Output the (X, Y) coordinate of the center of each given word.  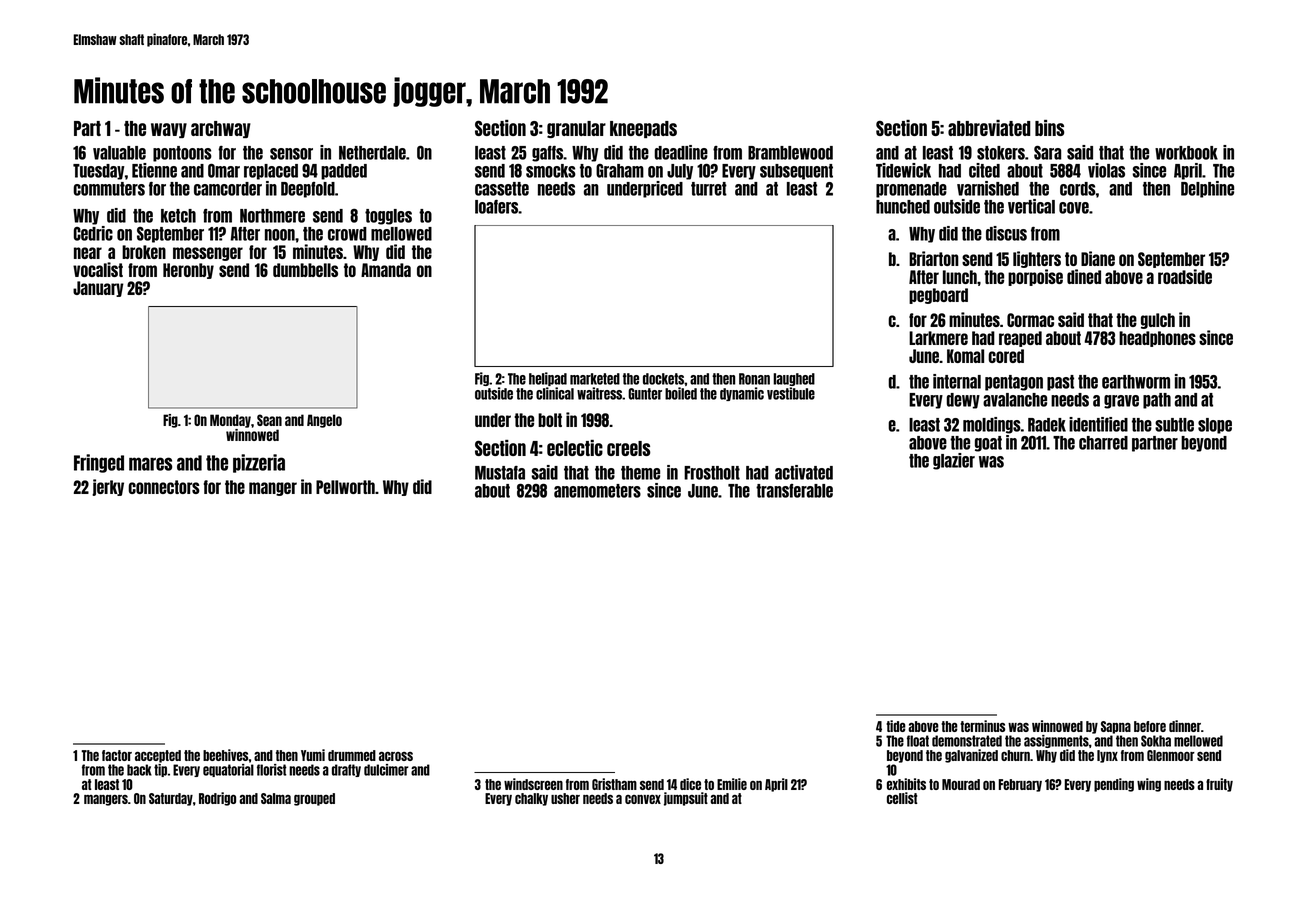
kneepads (643, 129)
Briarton (934, 258)
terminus (982, 726)
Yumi (313, 755)
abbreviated (989, 128)
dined (1084, 276)
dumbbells (305, 270)
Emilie (732, 784)
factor (117, 755)
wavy (169, 130)
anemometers (597, 491)
